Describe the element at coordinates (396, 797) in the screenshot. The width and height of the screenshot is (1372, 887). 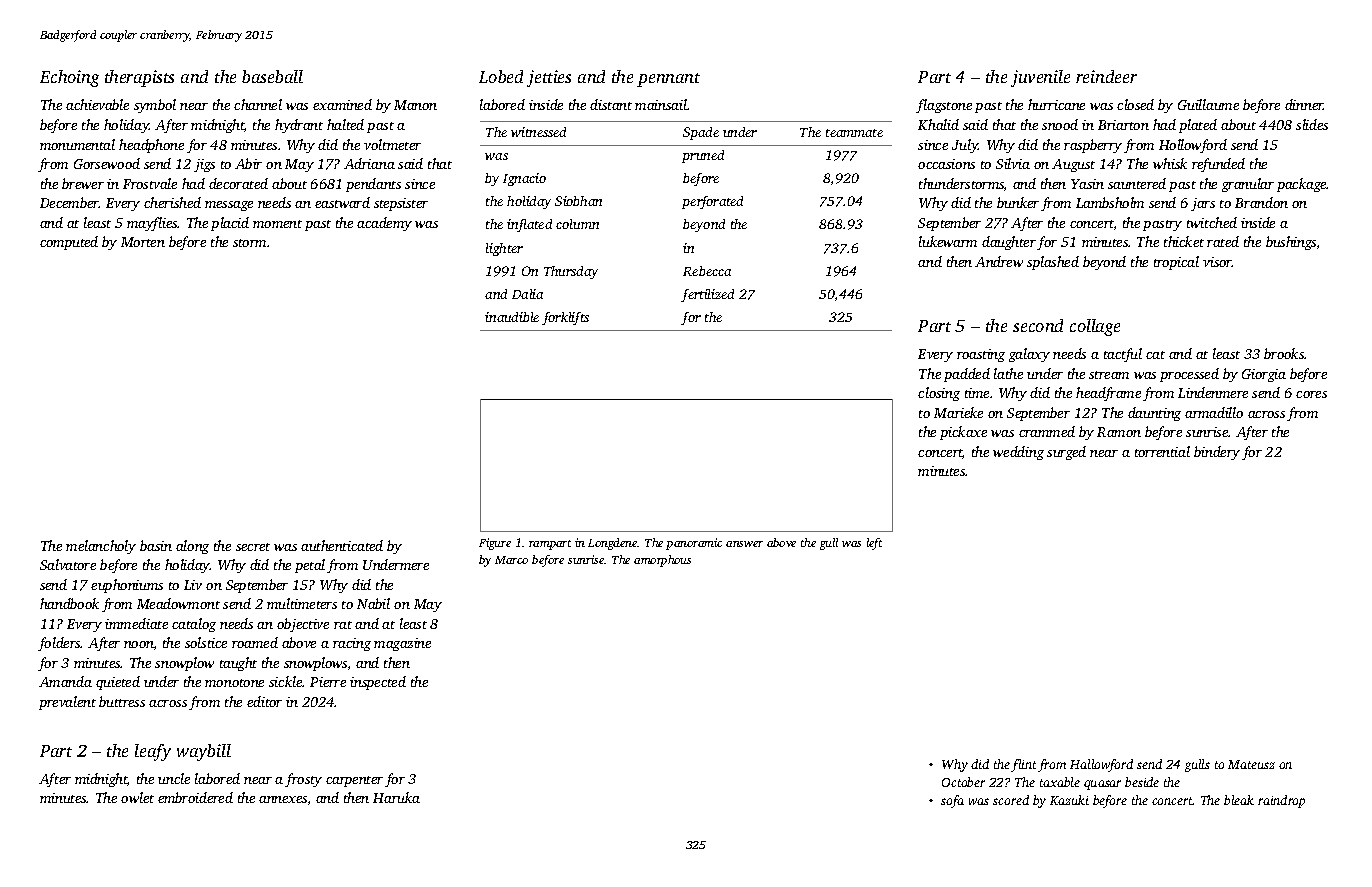
I see `Haruka` at that location.
